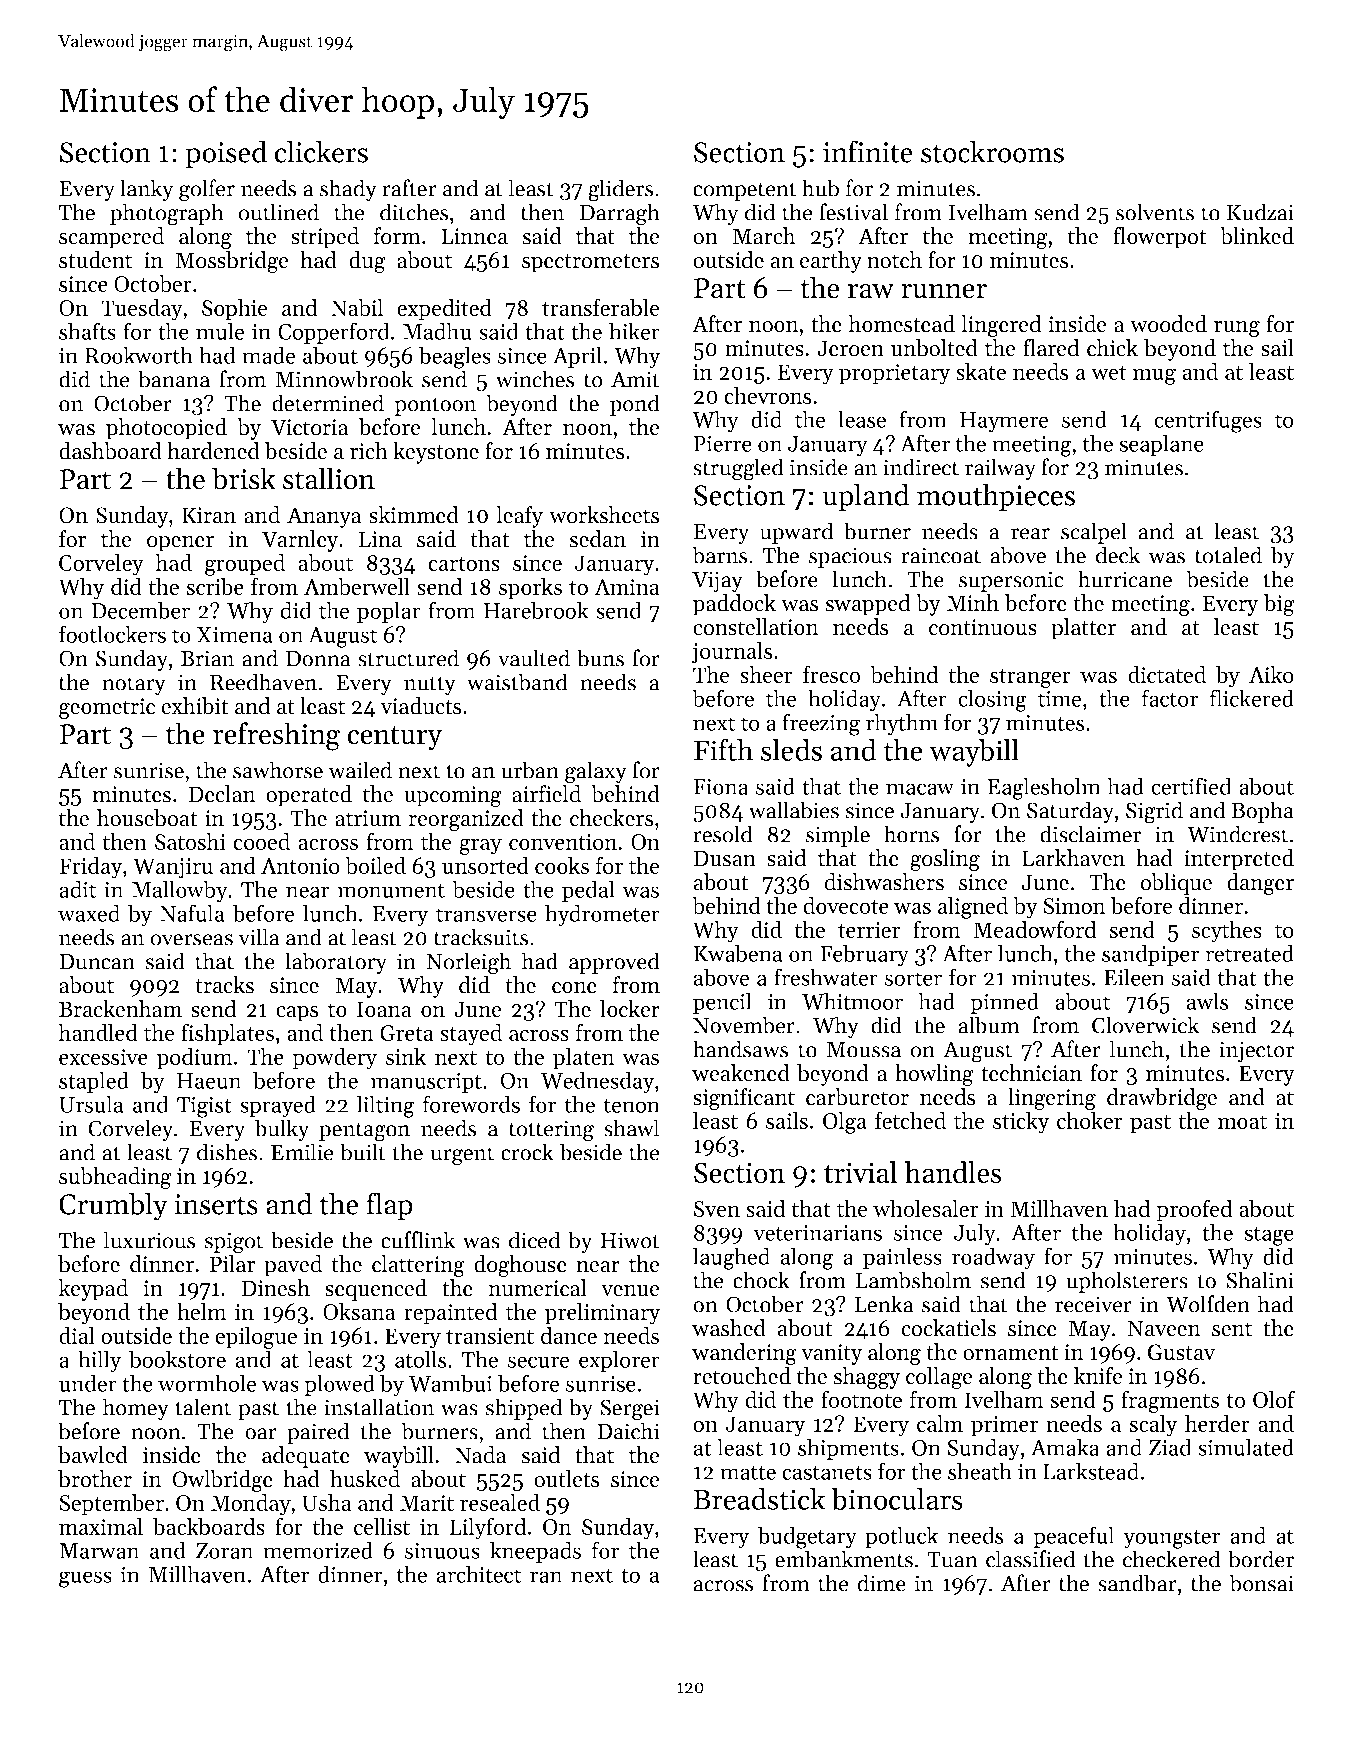 The height and width of the image is (1751, 1353). Describe the element at coordinates (602, 915) in the image. I see `hydrometer` at that location.
